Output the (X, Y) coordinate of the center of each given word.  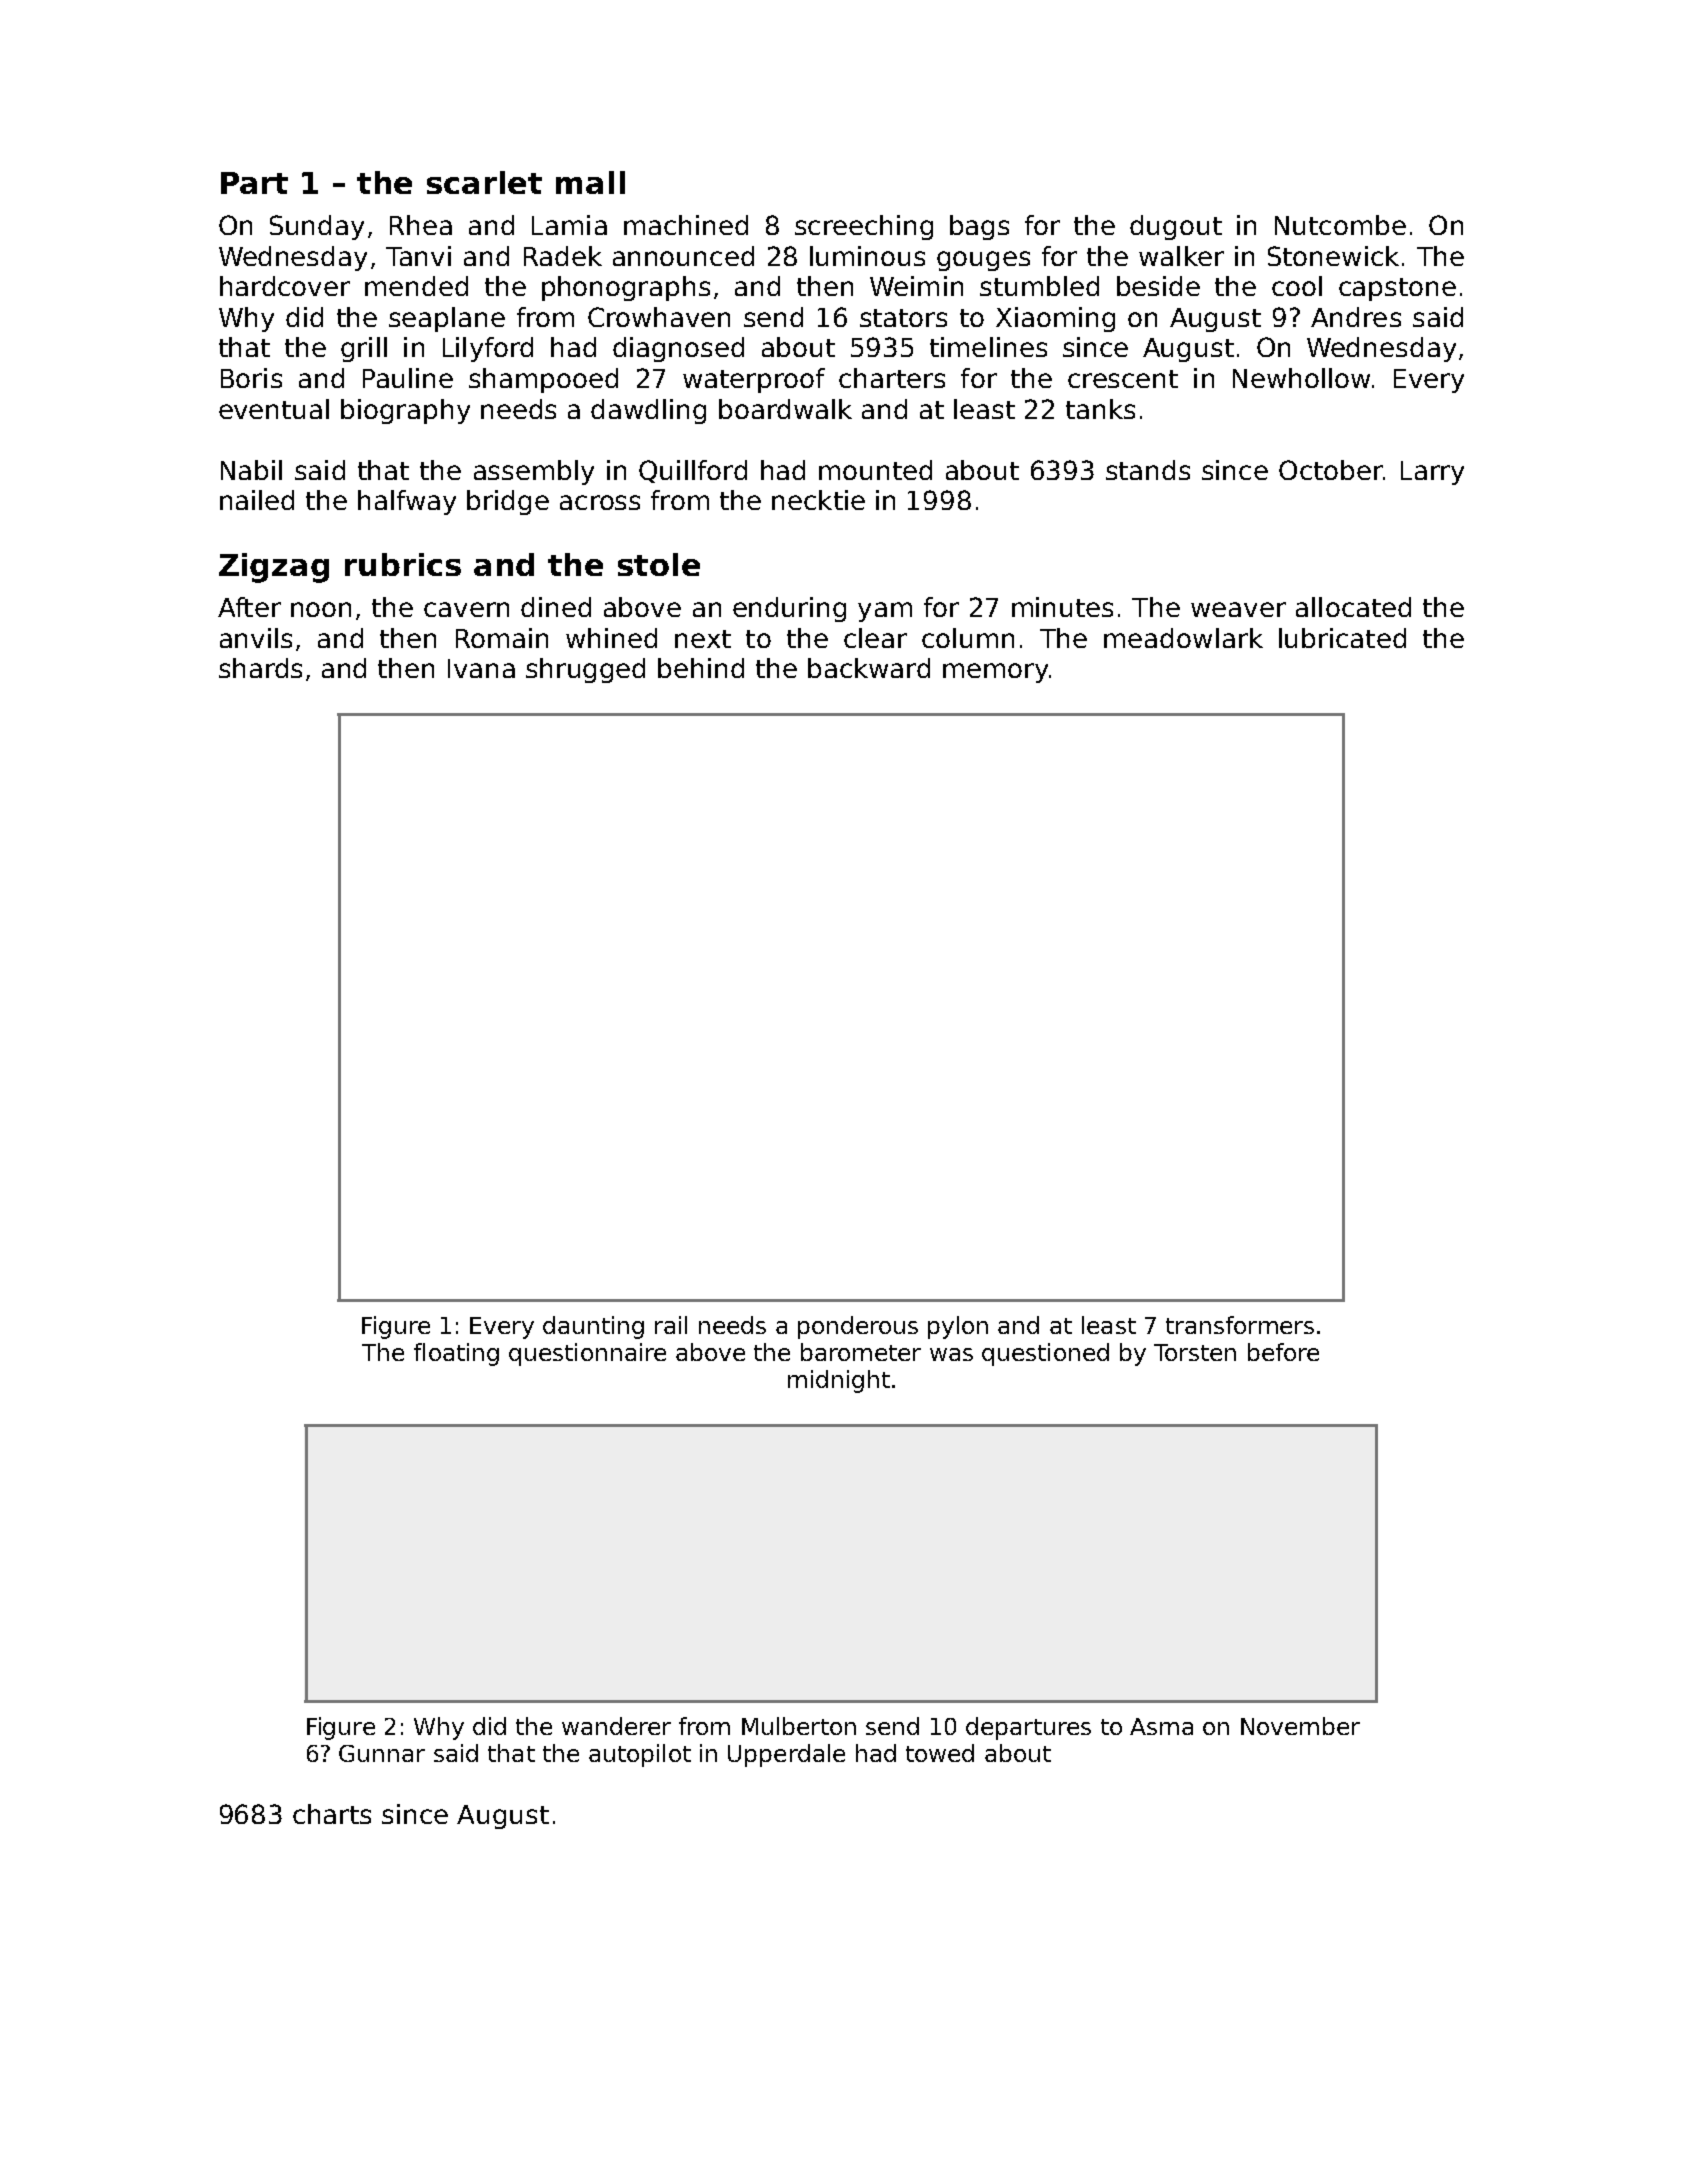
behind (701, 668)
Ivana (481, 668)
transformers (1240, 1325)
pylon (958, 1327)
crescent (1123, 379)
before (1283, 1352)
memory (995, 673)
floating (456, 1354)
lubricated (1342, 638)
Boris (251, 378)
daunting (593, 1327)
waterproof (754, 380)
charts (332, 1814)
